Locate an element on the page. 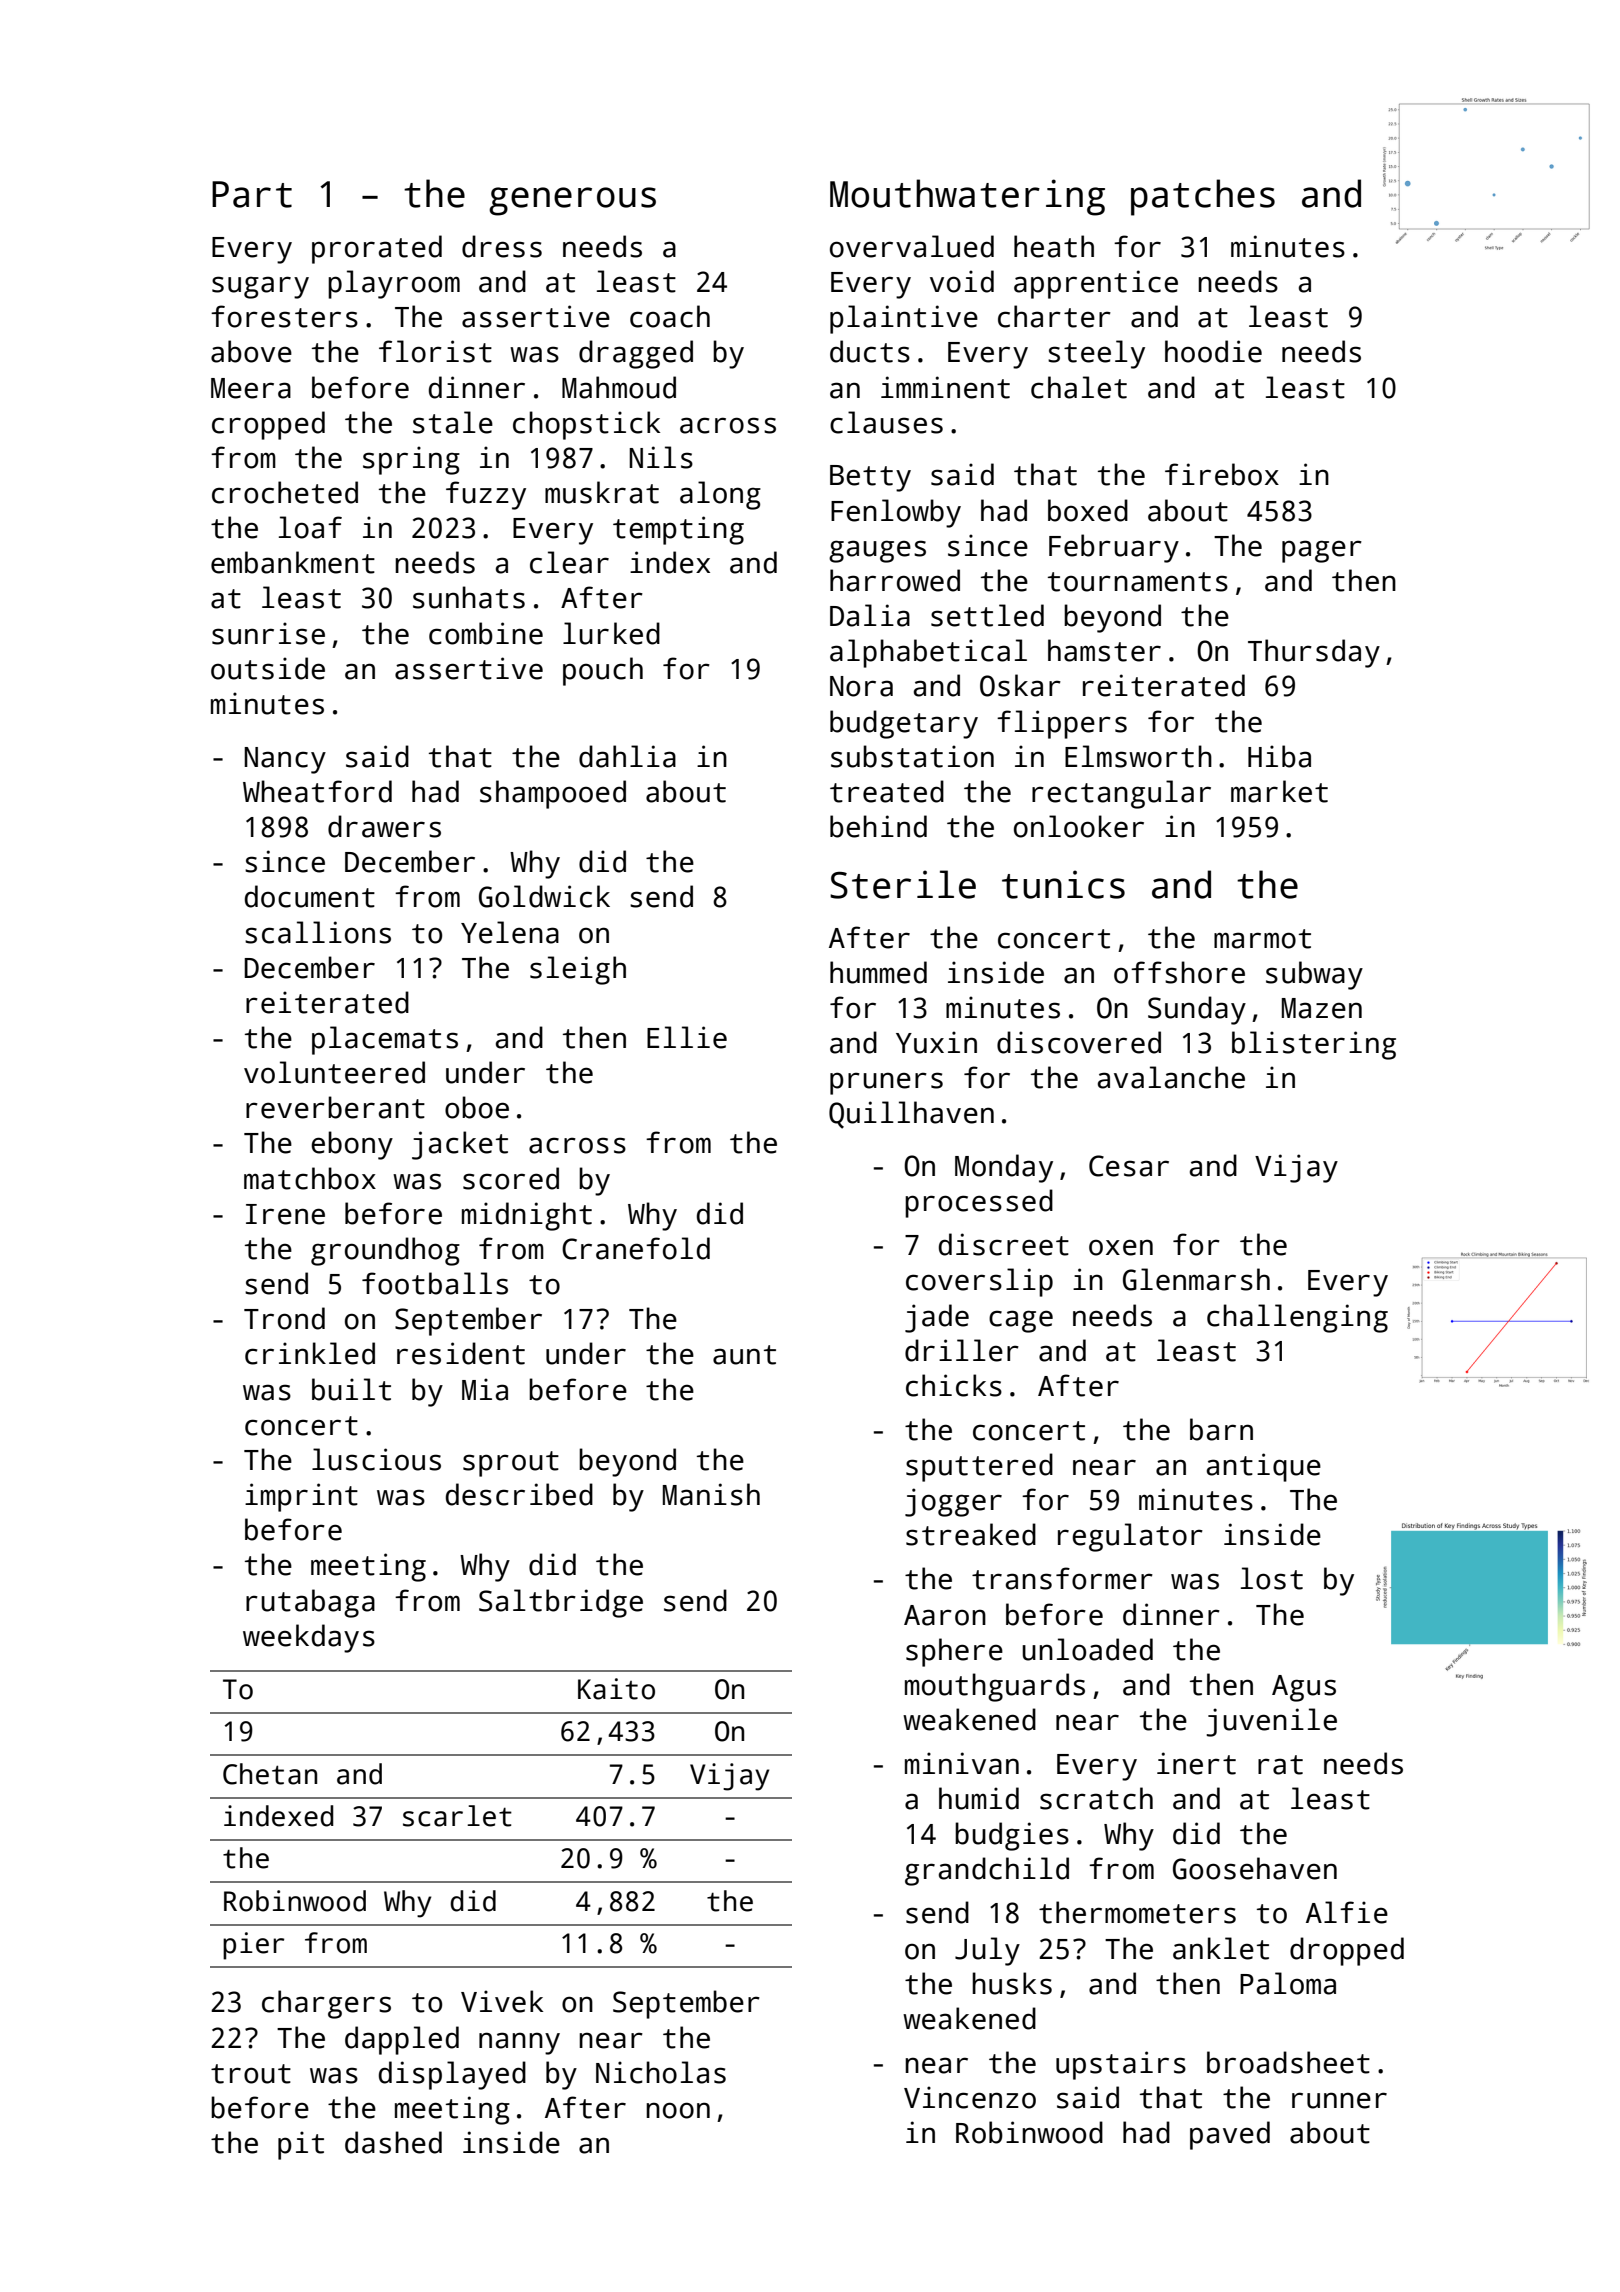  Mouthwatering is located at coordinates (967, 197).
